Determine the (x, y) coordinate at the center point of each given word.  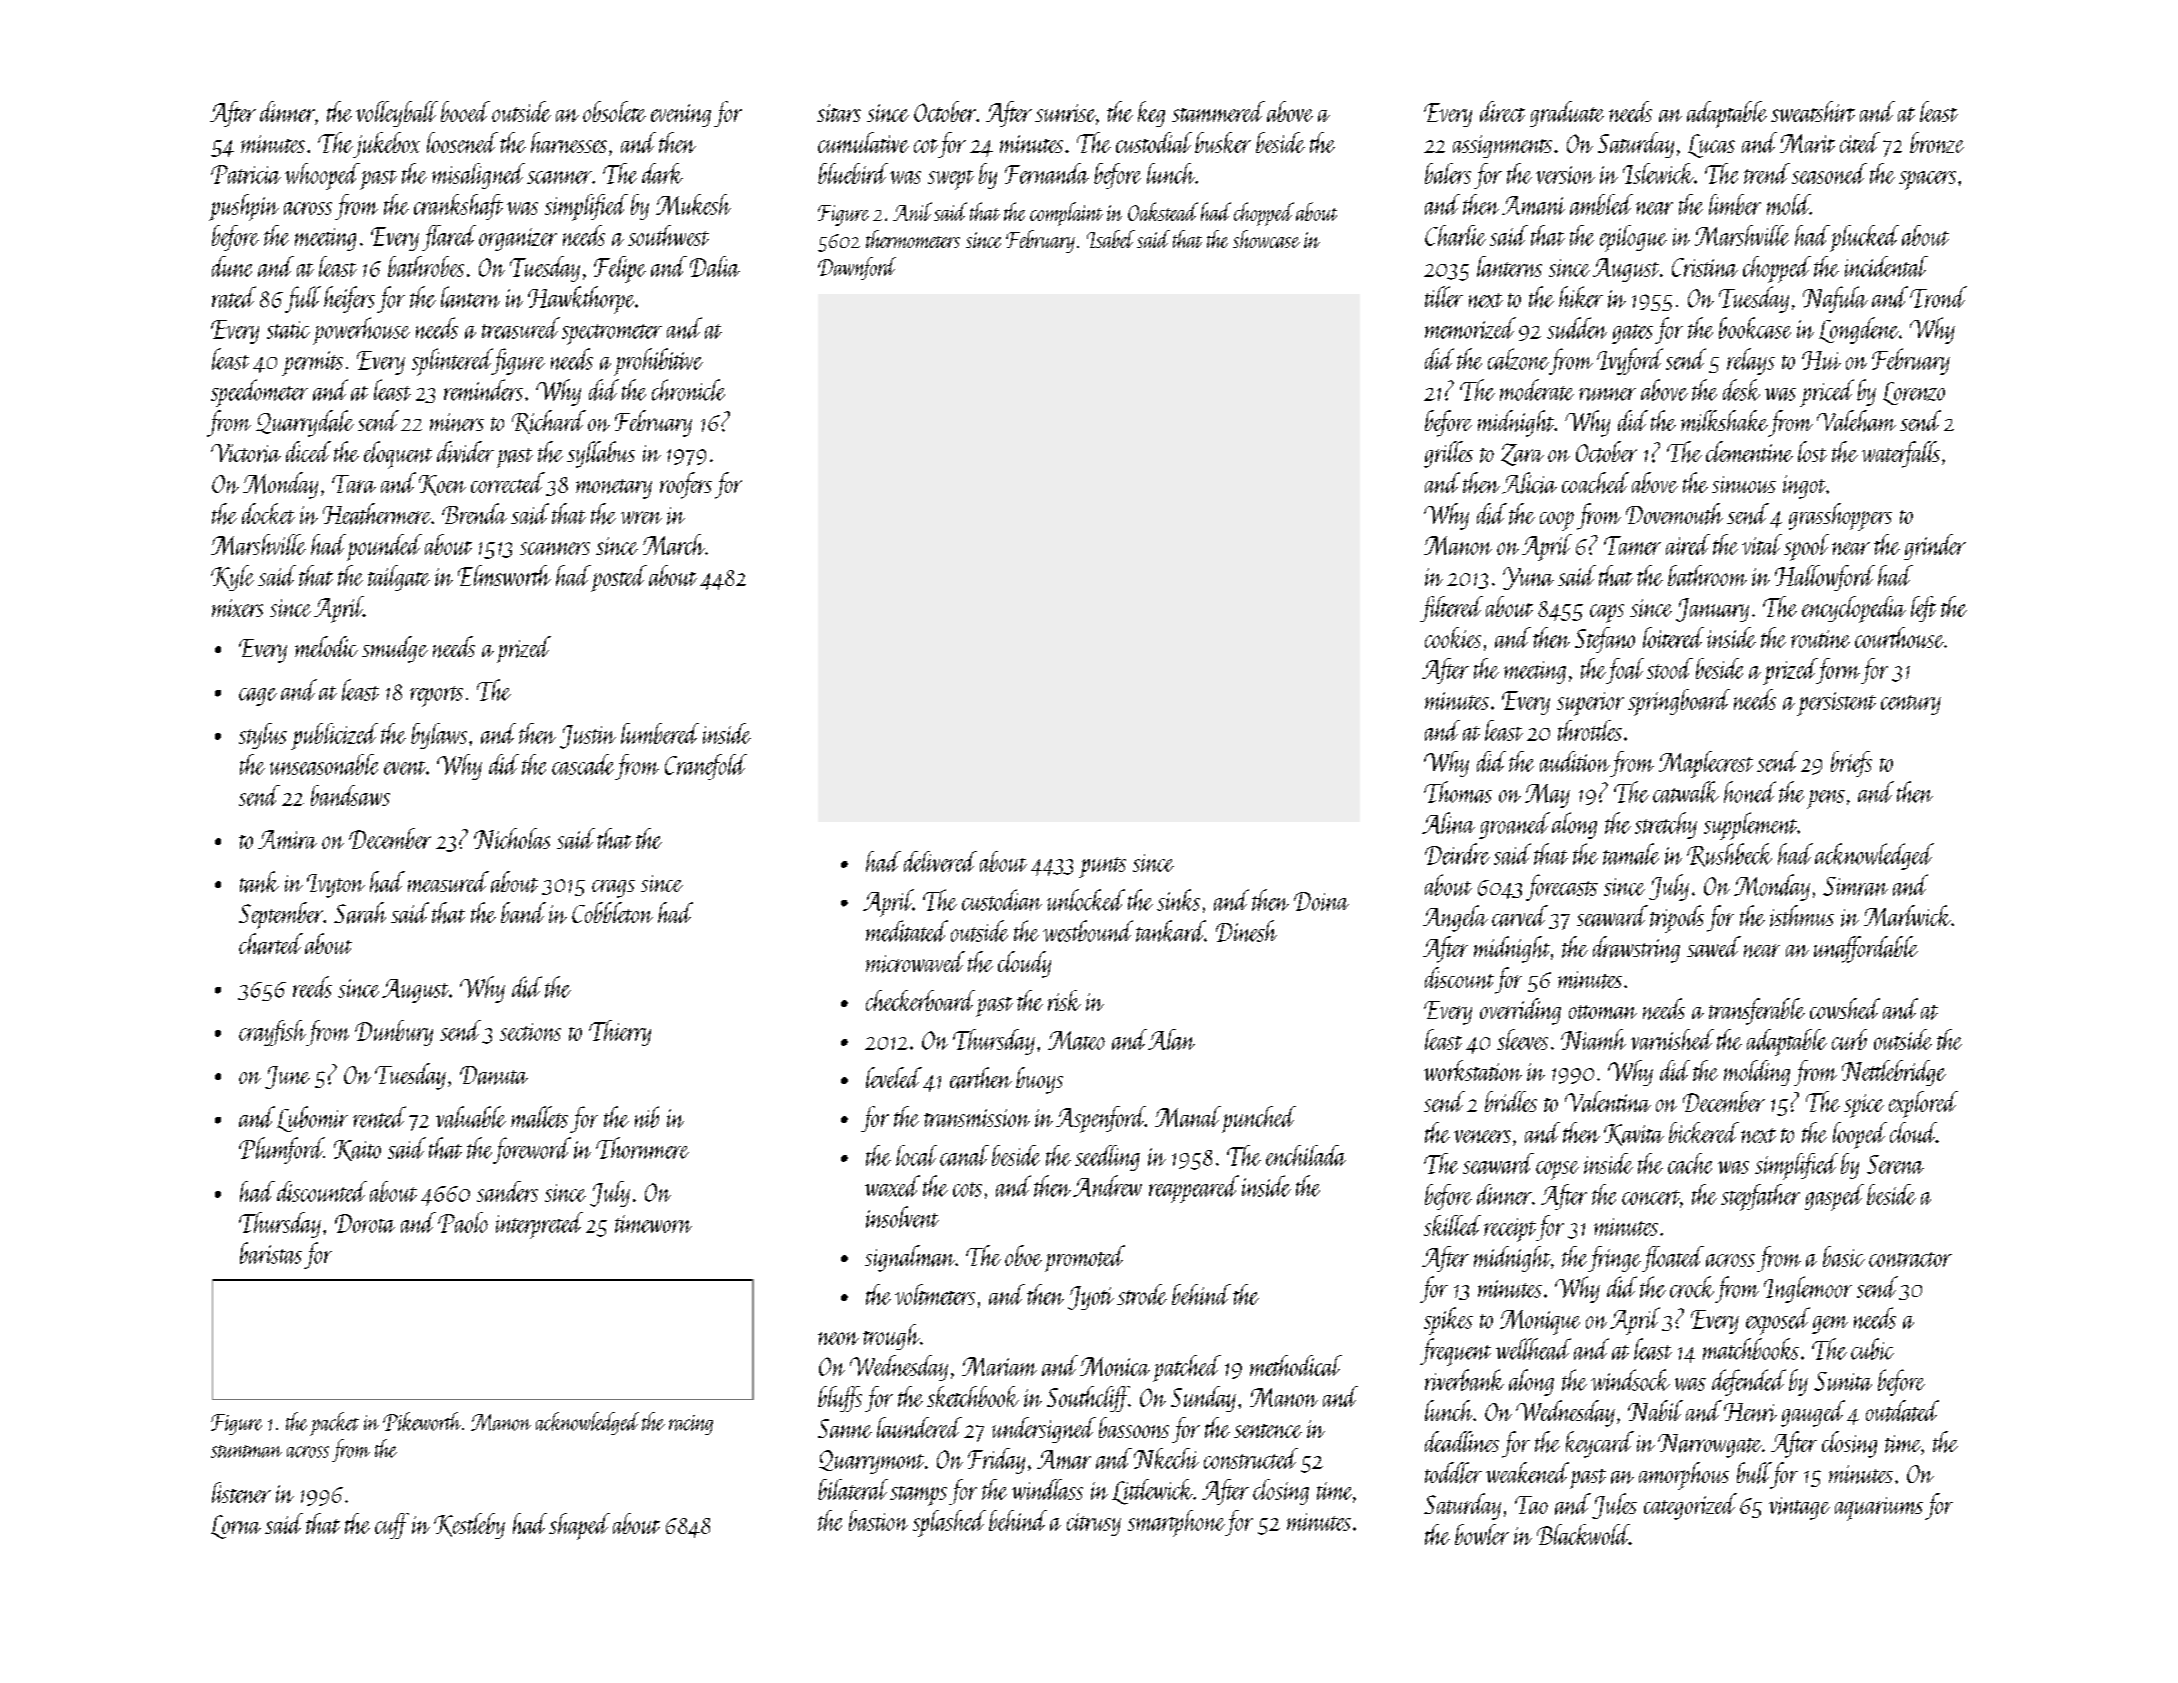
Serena (1895, 1164)
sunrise (1065, 113)
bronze (1937, 142)
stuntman (246, 1451)
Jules (1614, 1506)
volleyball (397, 114)
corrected (508, 482)
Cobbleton (612, 912)
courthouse (1899, 637)
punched (1259, 1119)
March (674, 544)
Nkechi (1166, 1458)
